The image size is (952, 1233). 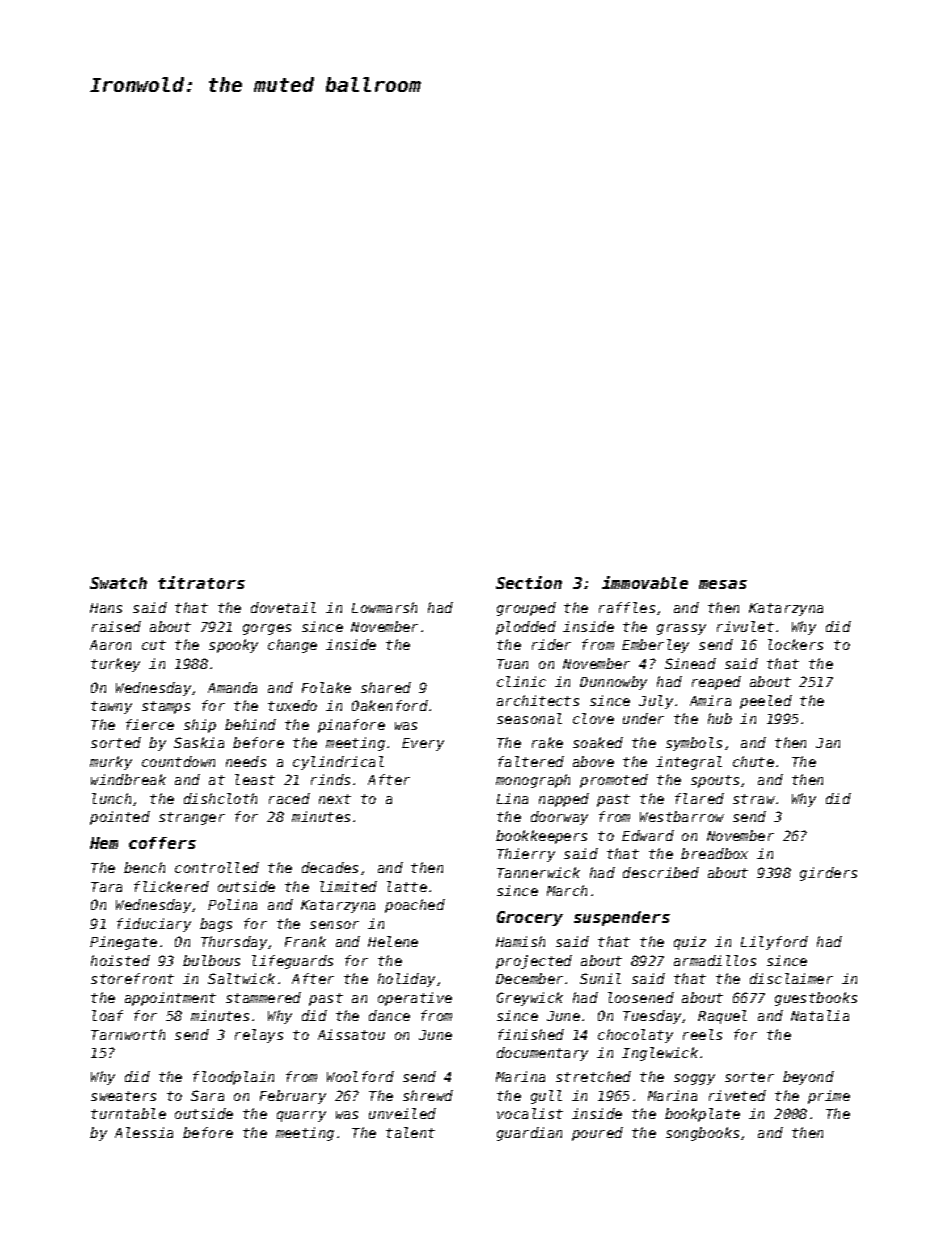 What do you see at coordinates (415, 906) in the screenshot?
I see `poached` at bounding box center [415, 906].
